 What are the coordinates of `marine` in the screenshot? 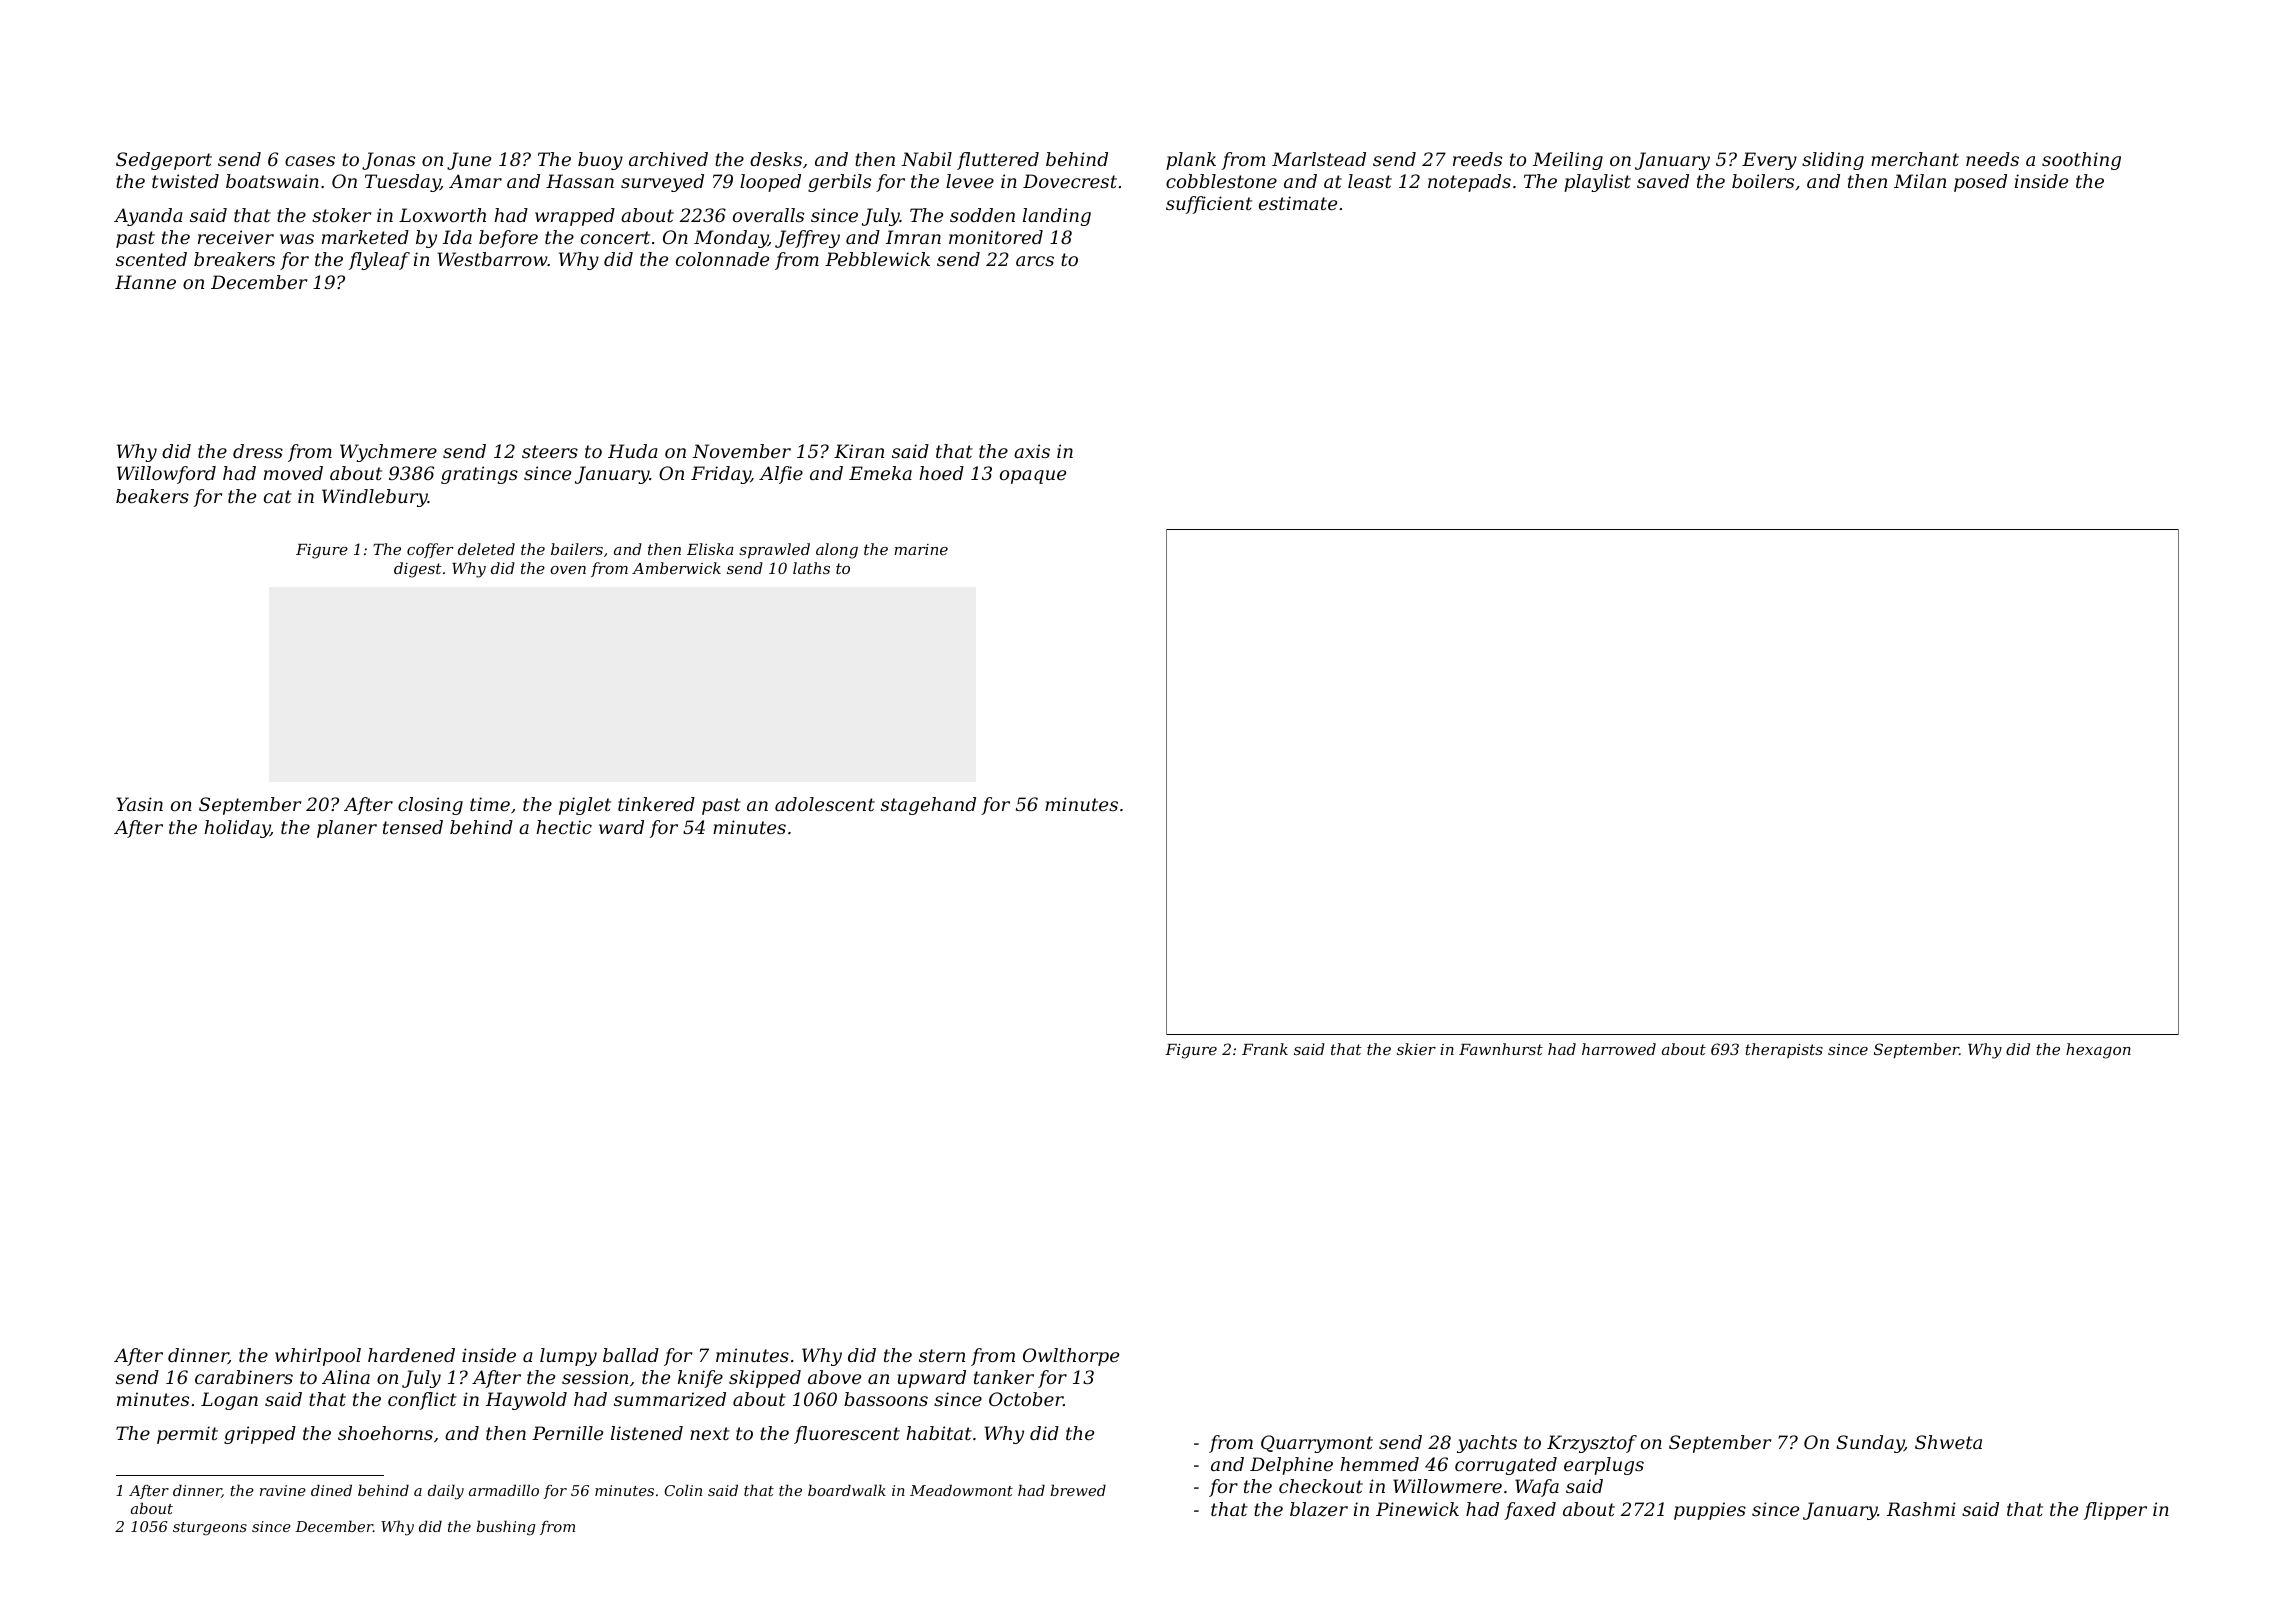 It's located at (921, 549).
